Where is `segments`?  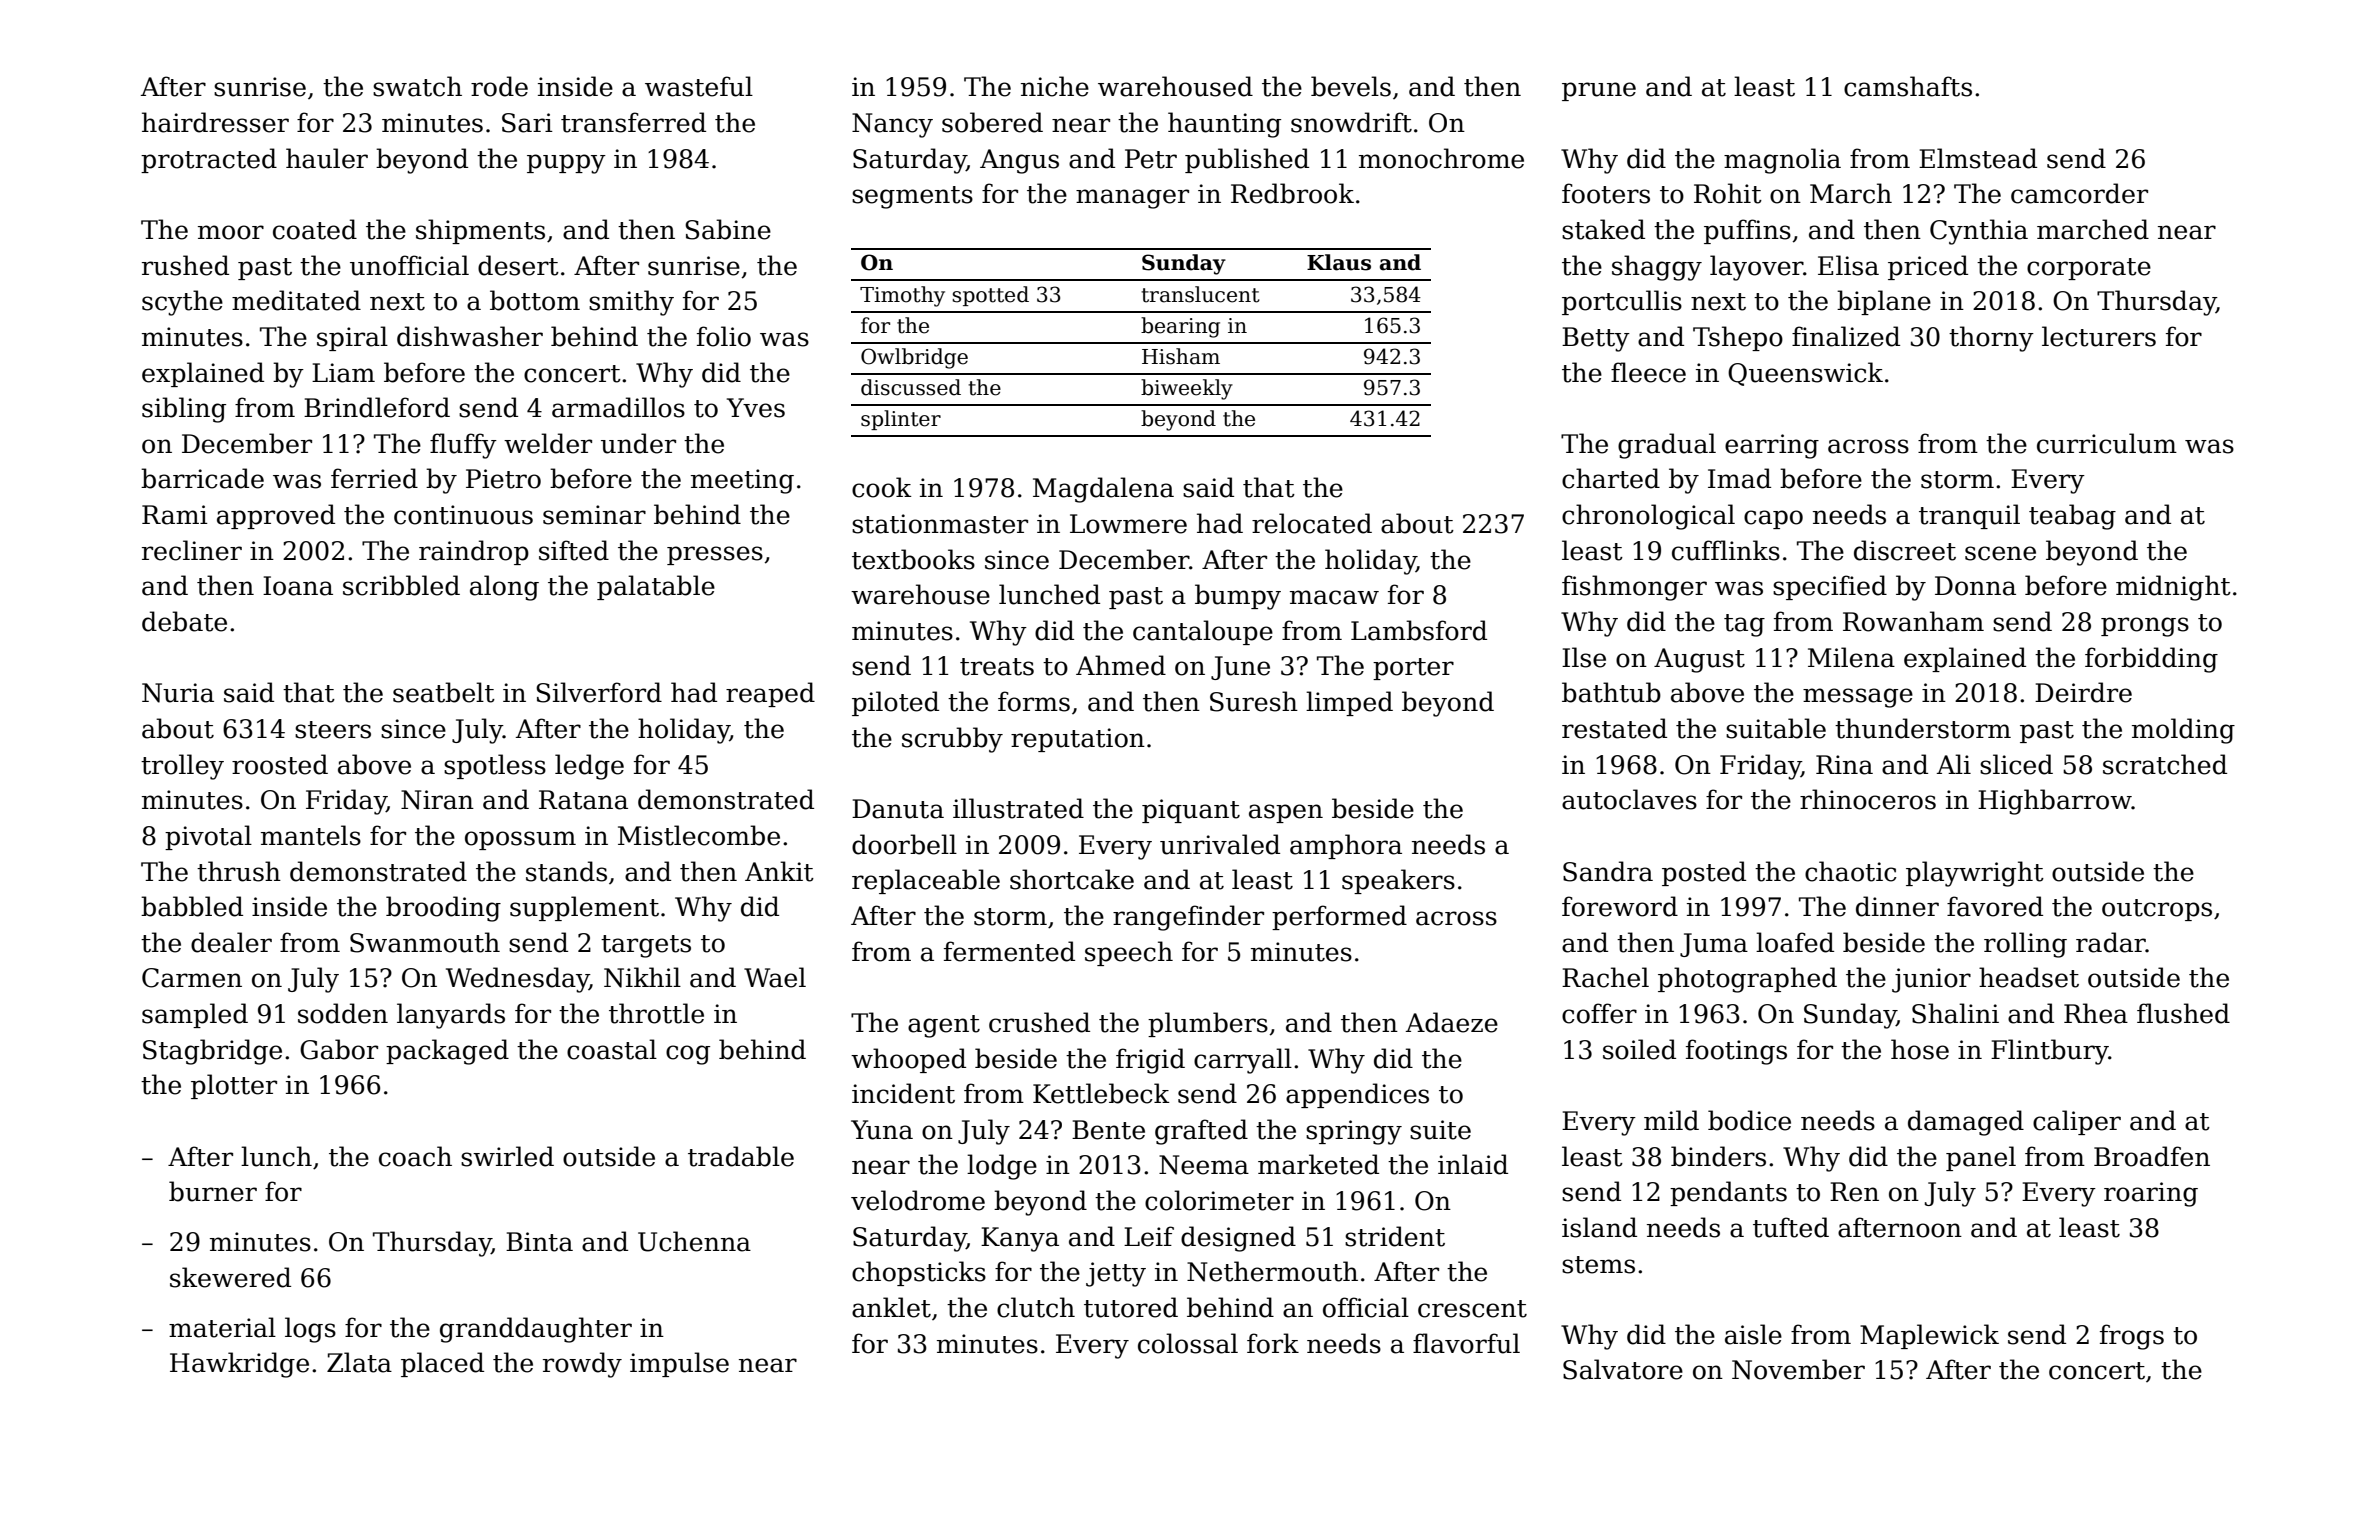
segments is located at coordinates (912, 197).
